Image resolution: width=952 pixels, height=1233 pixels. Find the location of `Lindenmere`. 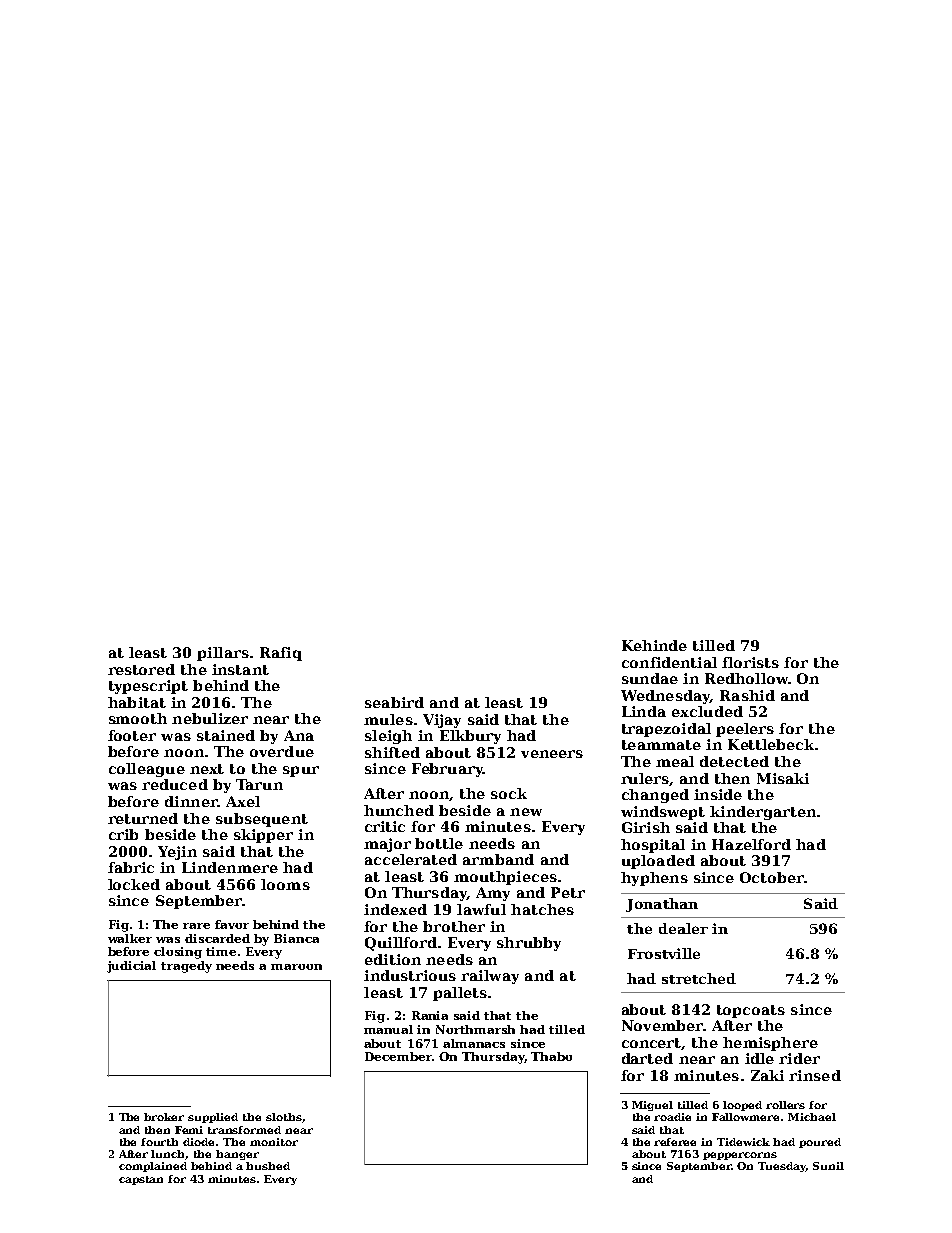

Lindenmere is located at coordinates (230, 867).
